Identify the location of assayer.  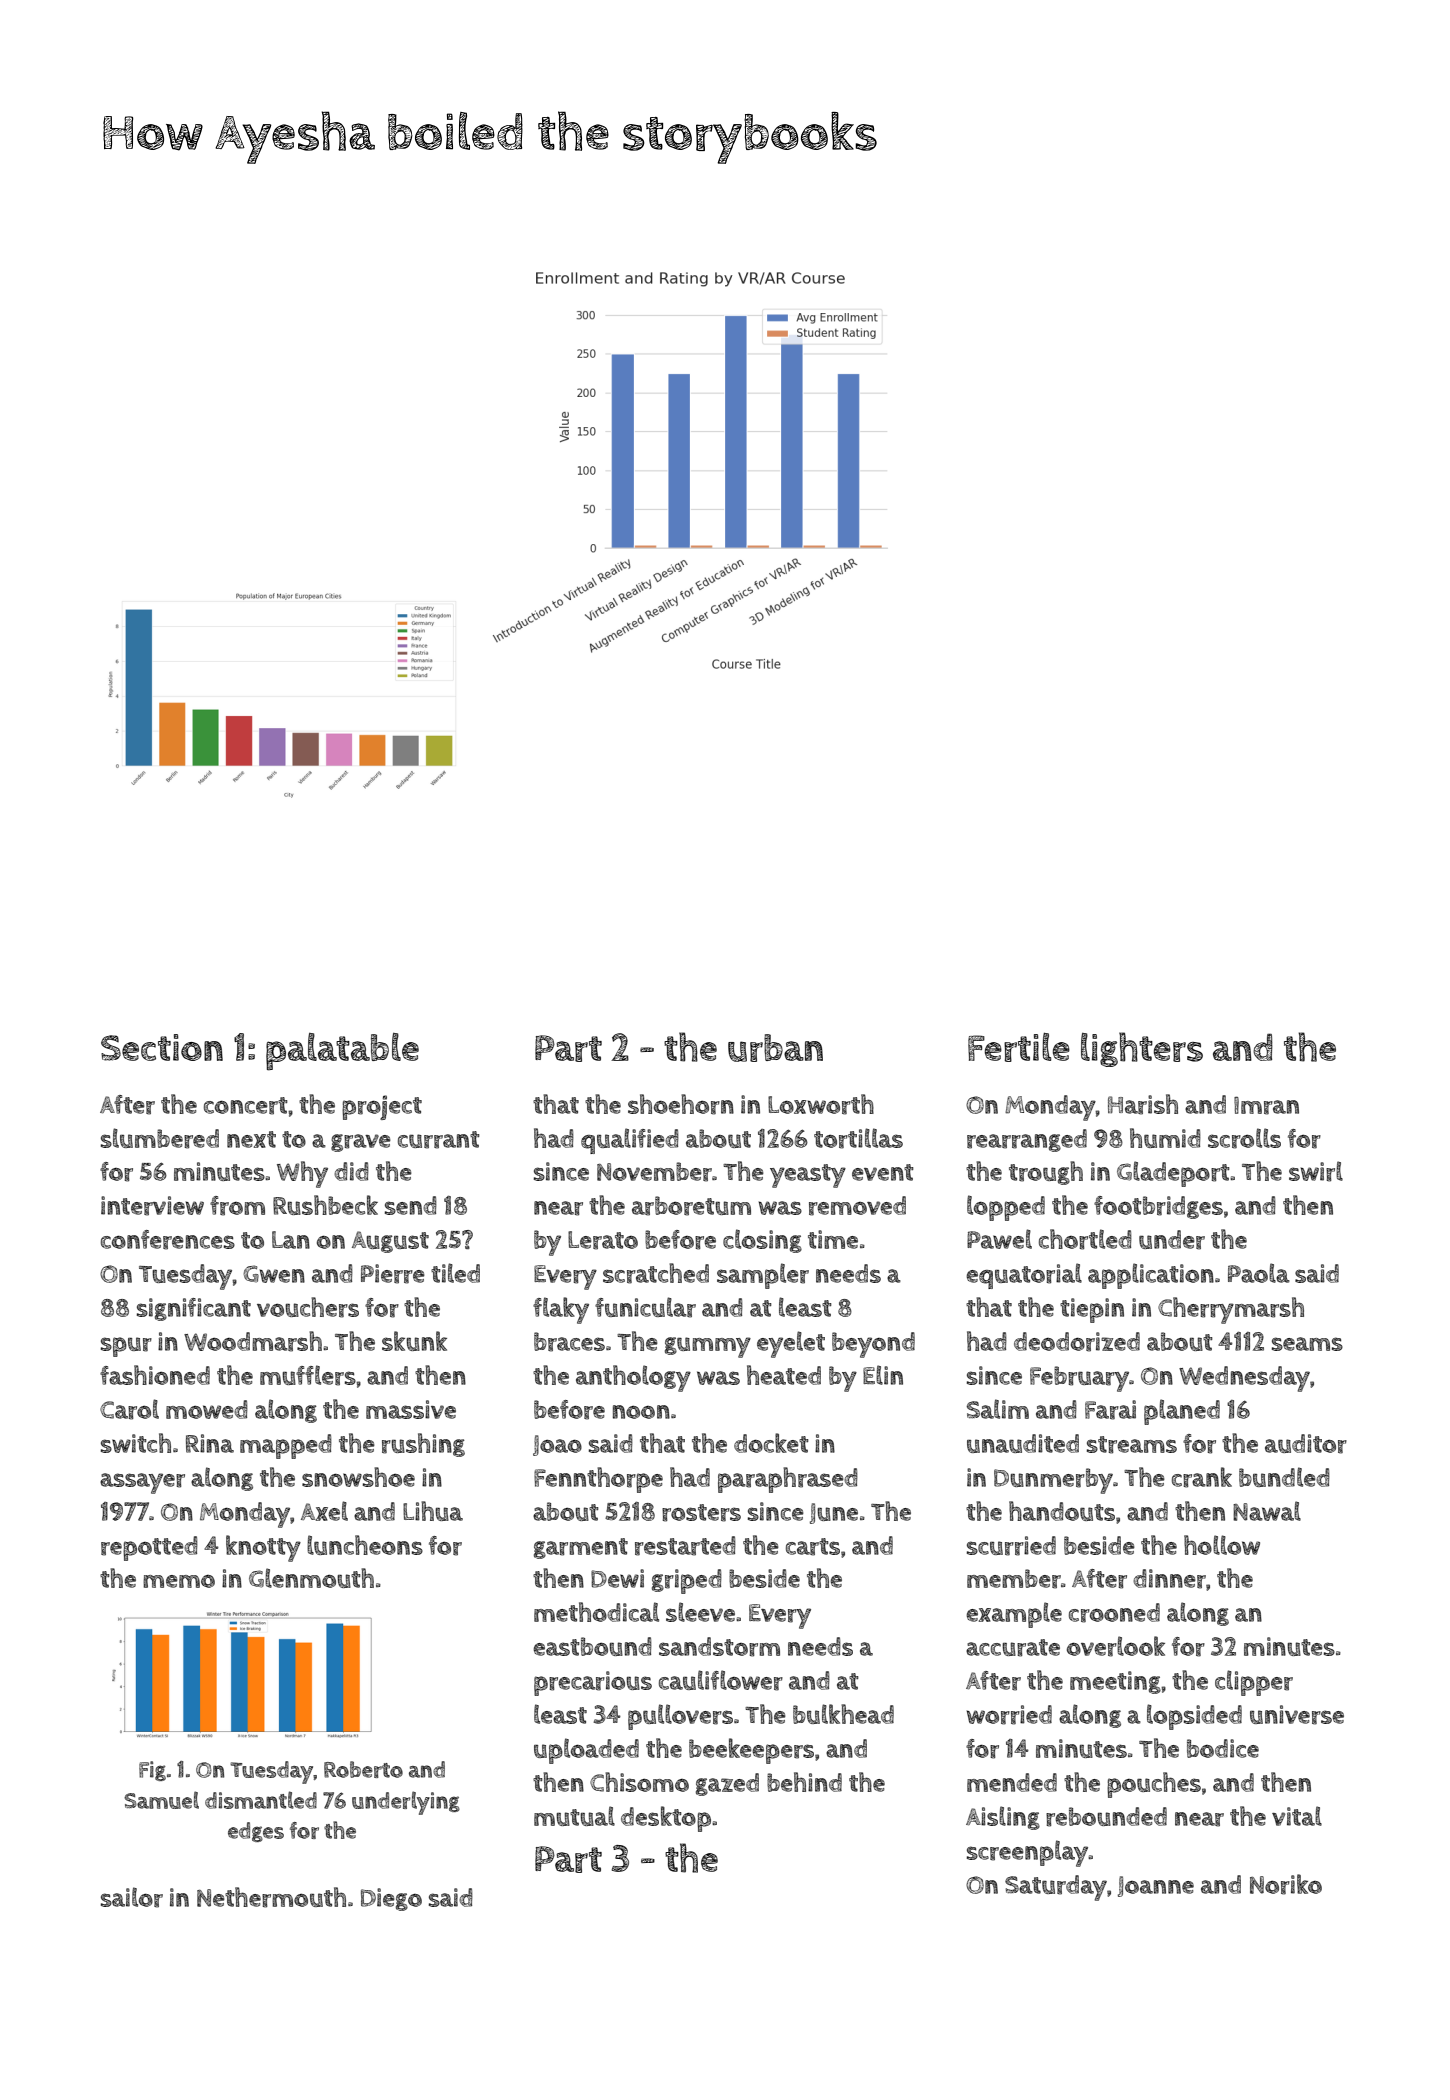
(142, 1483).
